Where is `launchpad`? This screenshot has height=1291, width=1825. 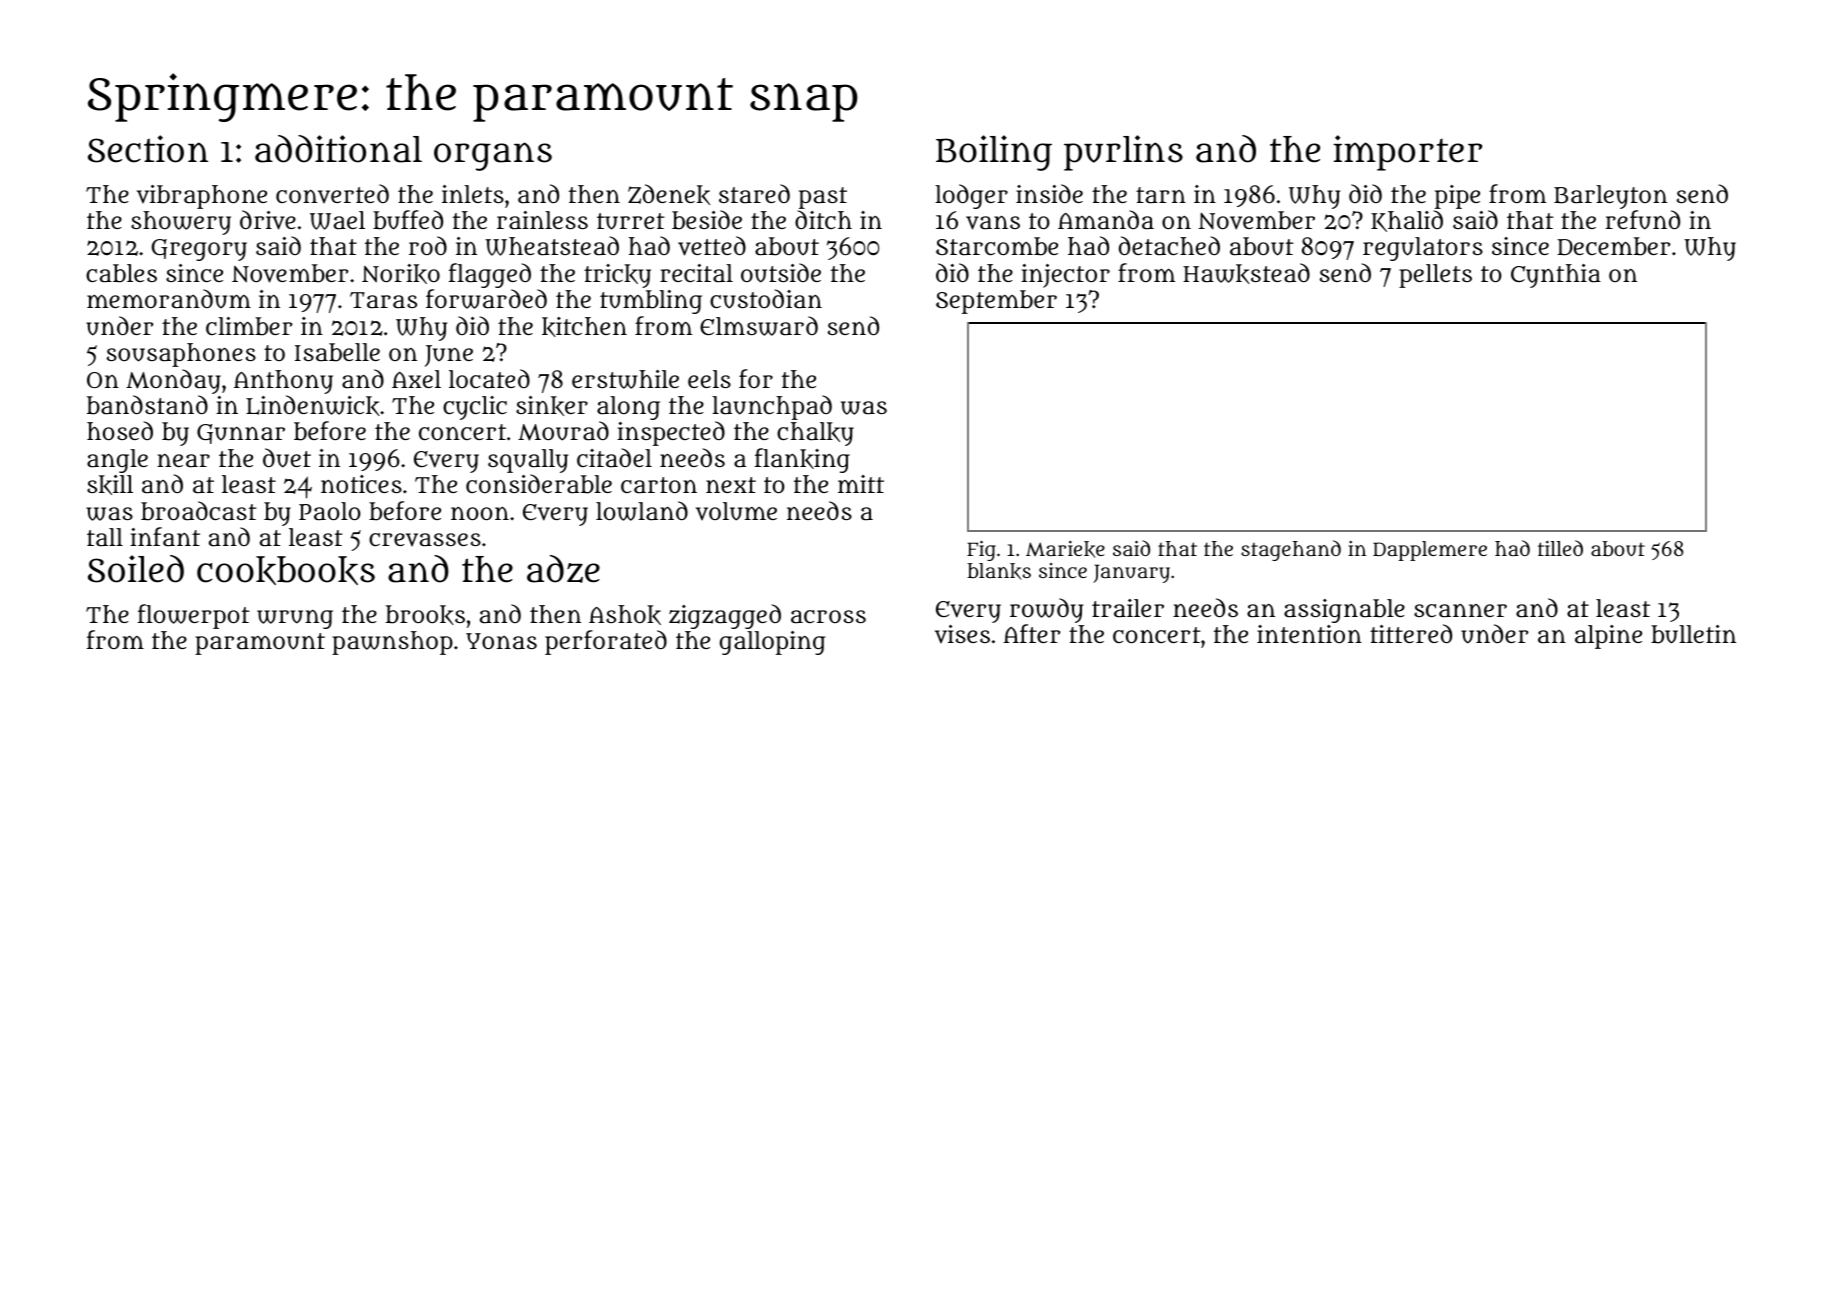
launchpad is located at coordinates (772, 407).
